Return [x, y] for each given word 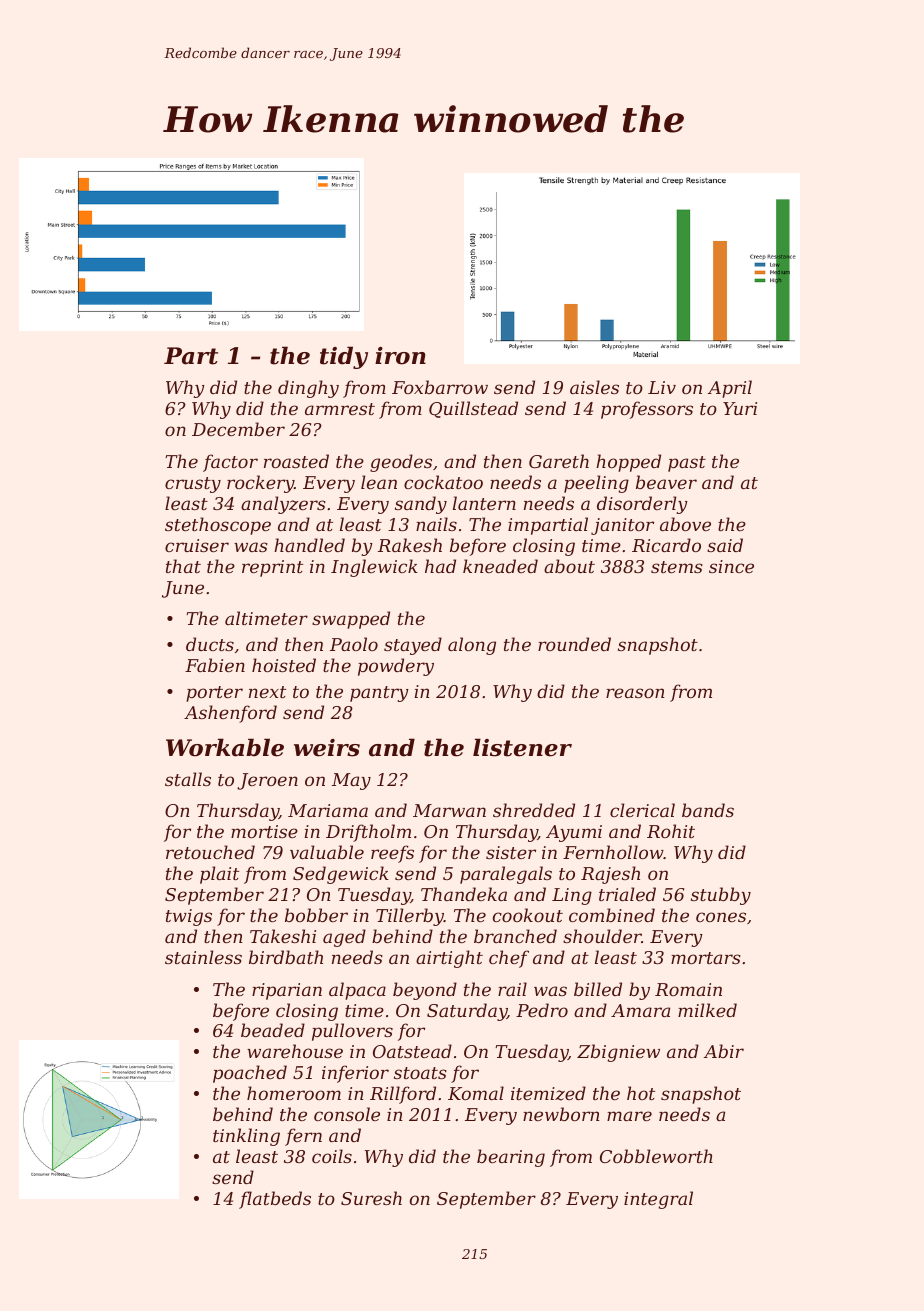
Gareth [559, 461]
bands [708, 810]
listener [522, 747]
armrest [340, 409]
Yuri [740, 408]
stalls [188, 779]
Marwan [449, 810]
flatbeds [275, 1200]
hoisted [284, 665]
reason [635, 693]
